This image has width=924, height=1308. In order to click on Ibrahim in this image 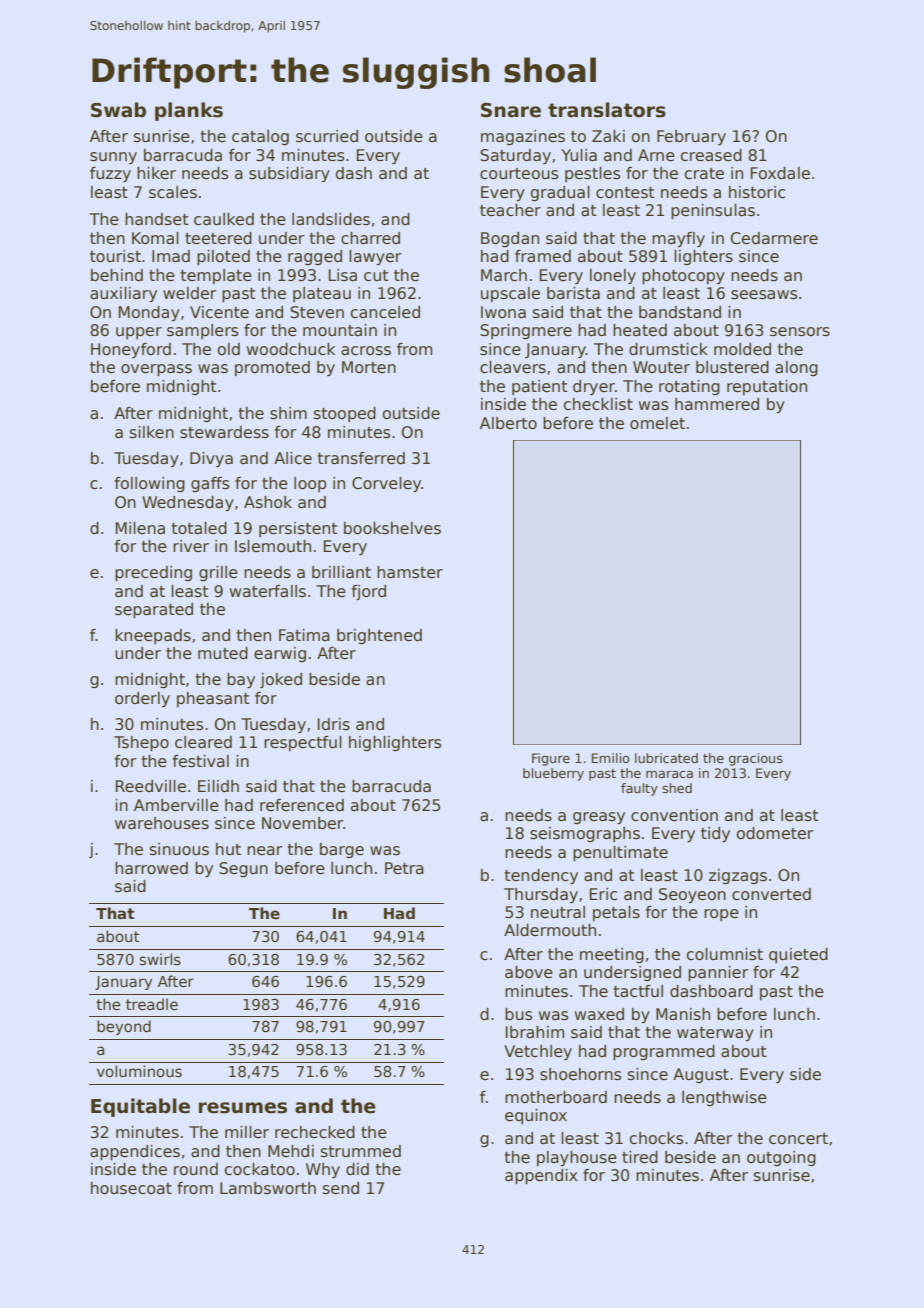, I will do `click(535, 1032)`.
